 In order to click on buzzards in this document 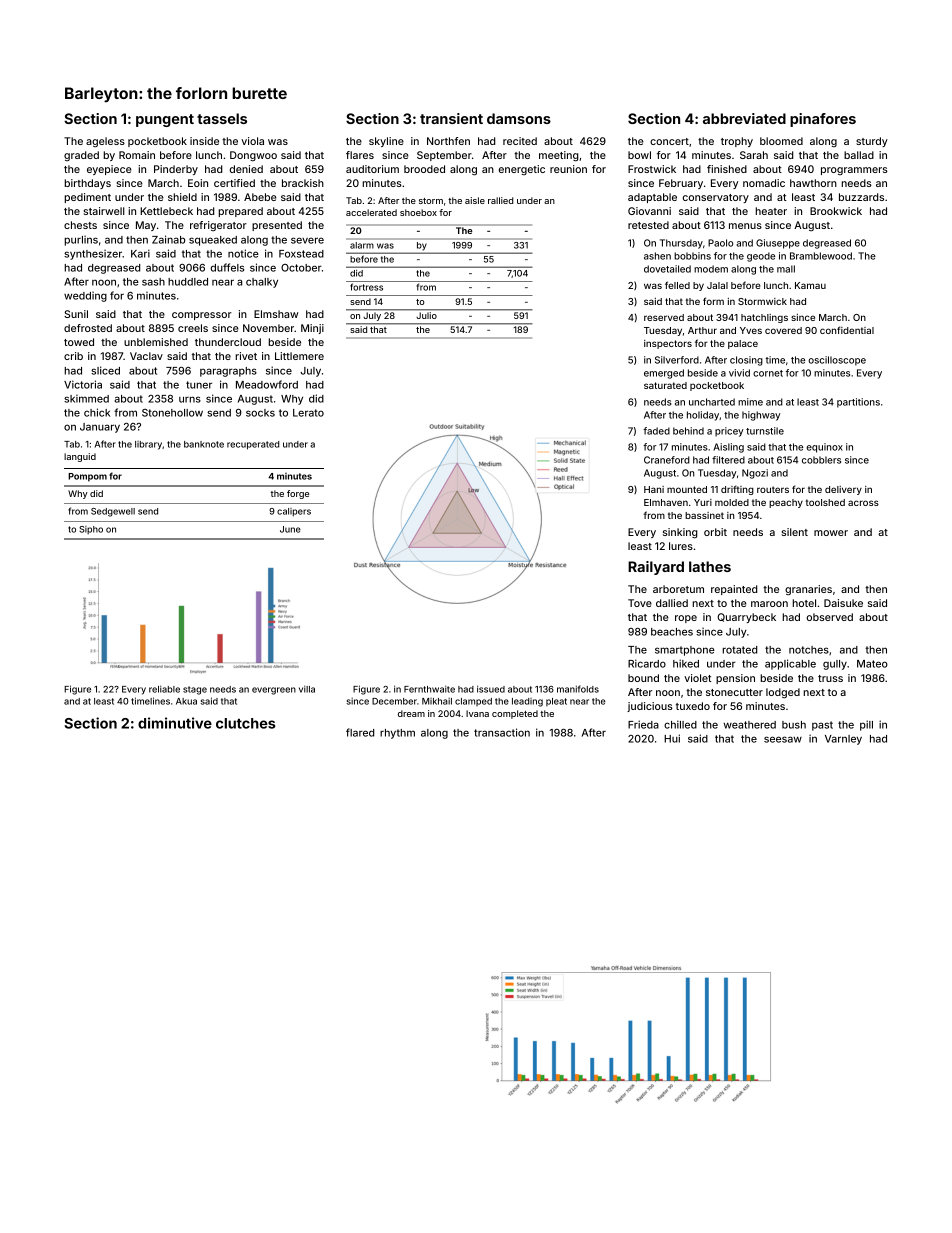, I will do `click(861, 197)`.
